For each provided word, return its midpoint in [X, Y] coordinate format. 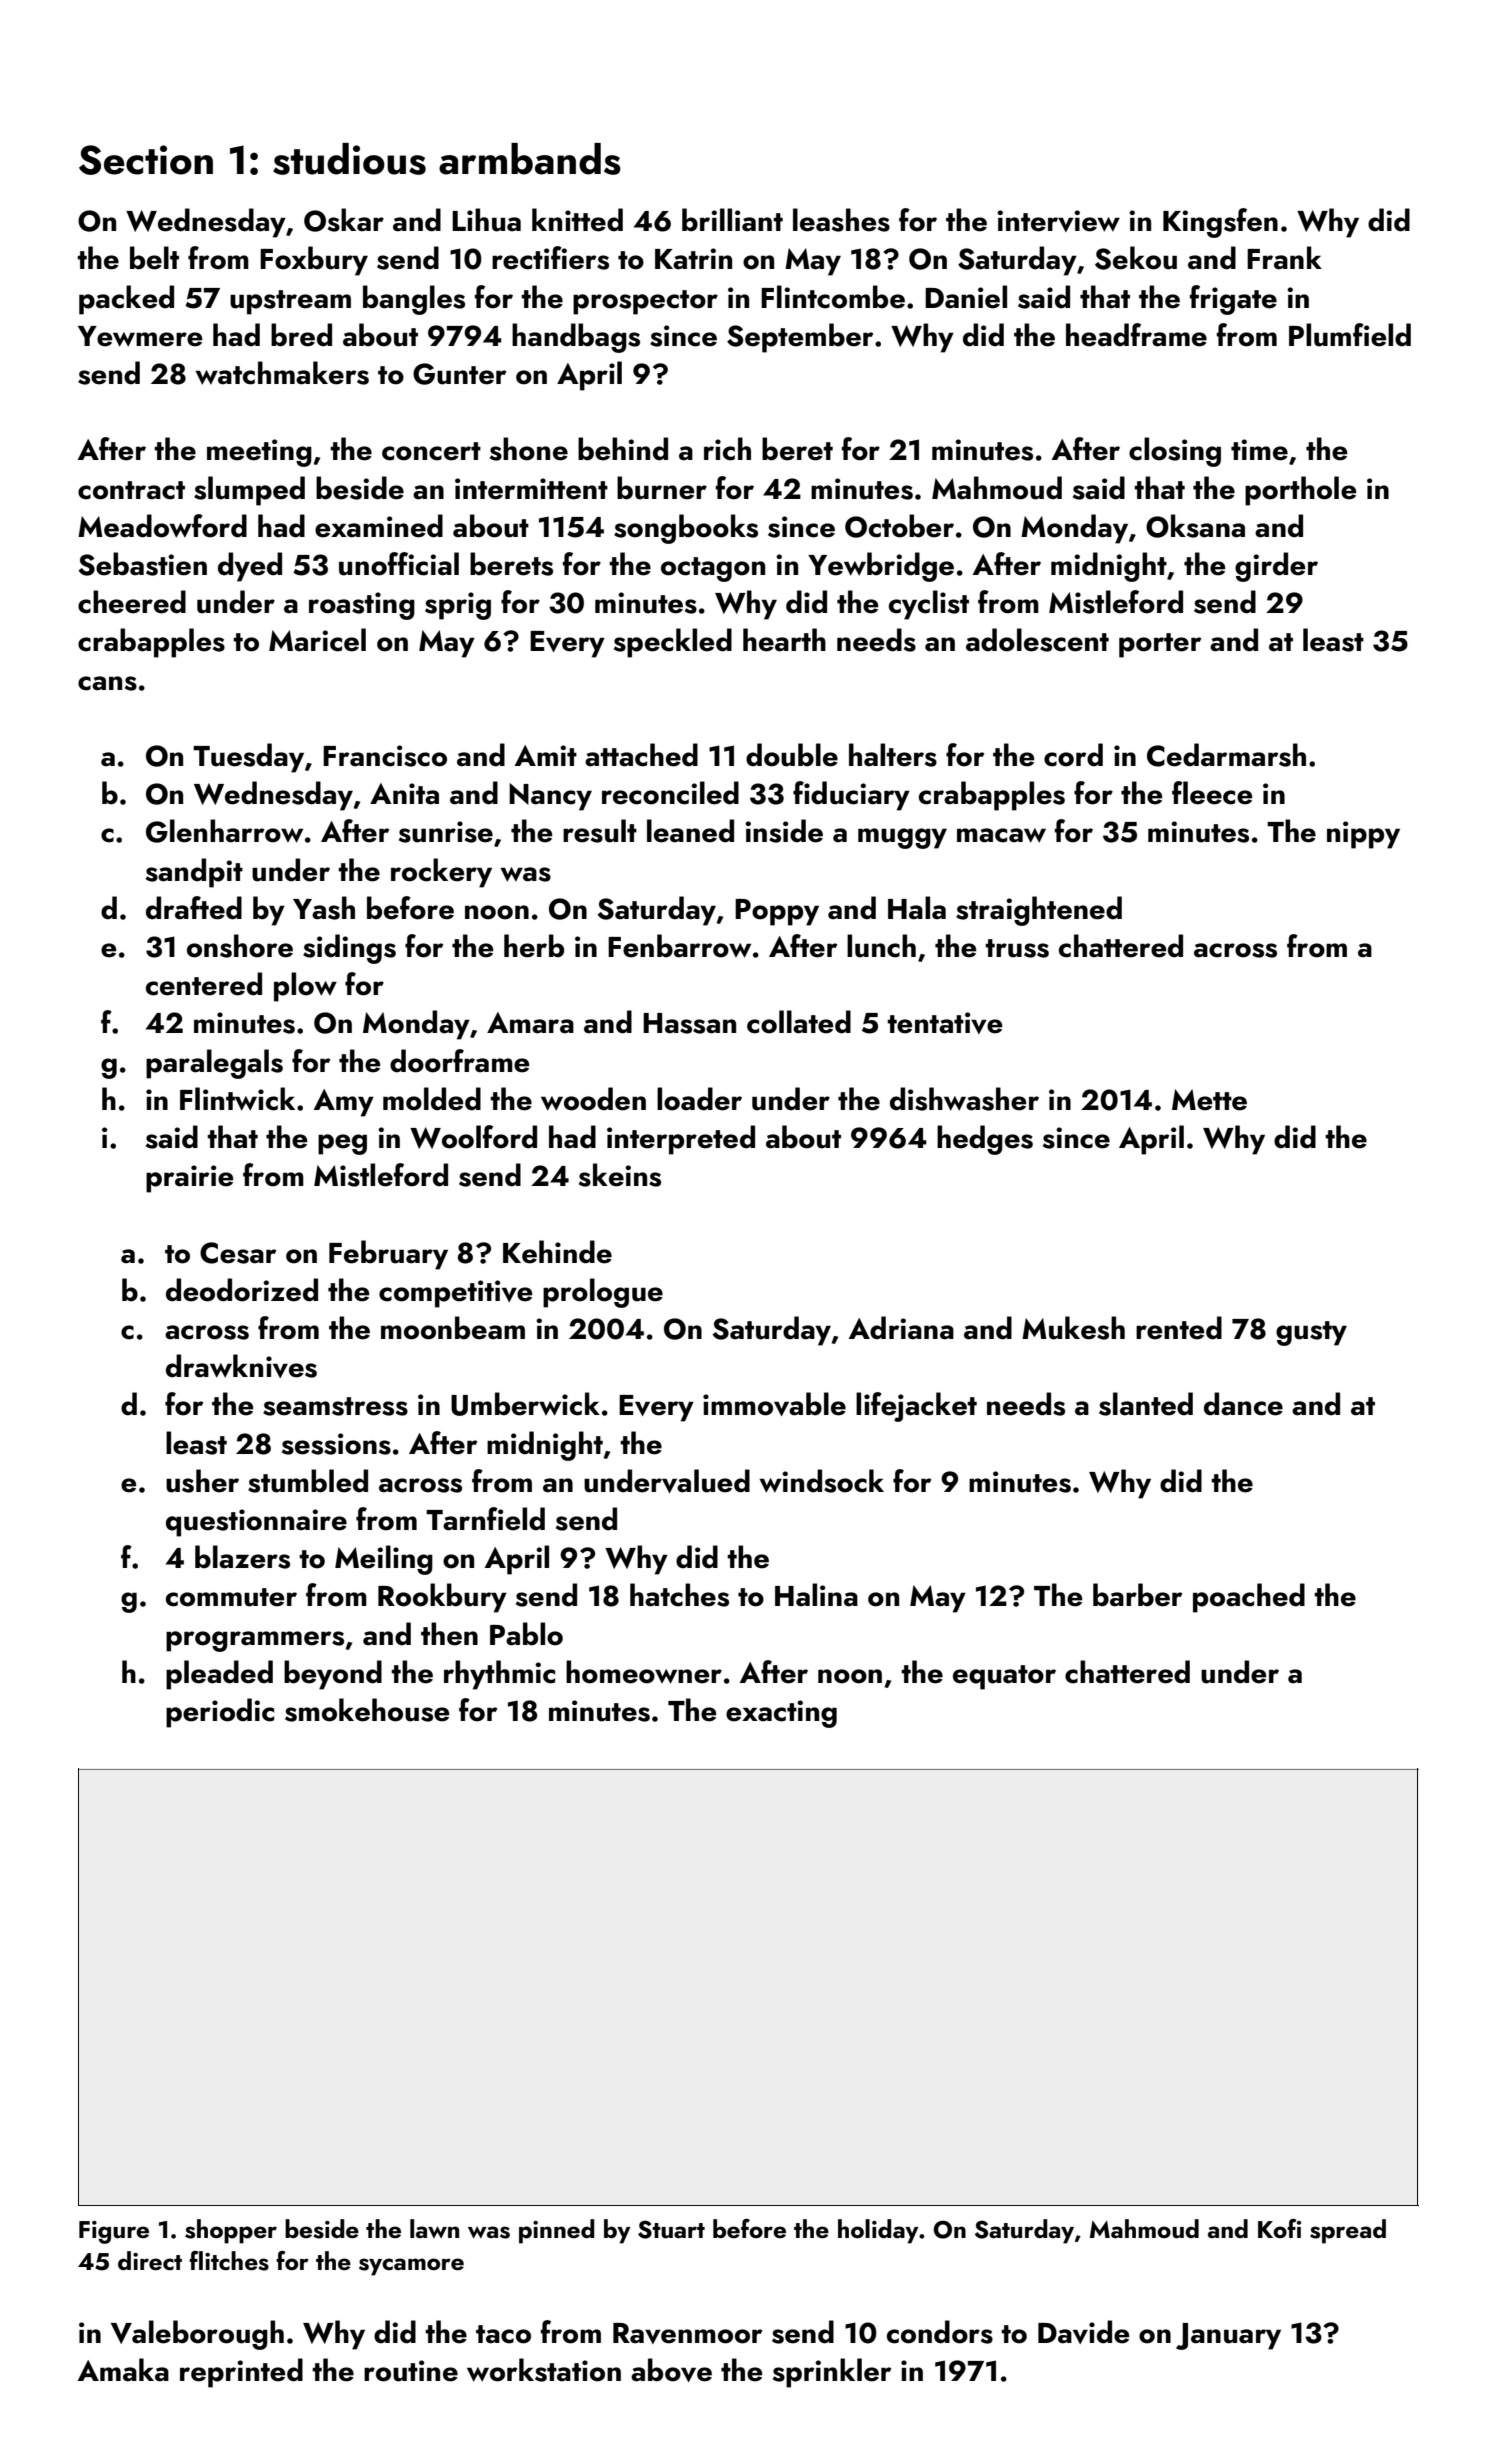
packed [126, 300]
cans [107, 683]
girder [1276, 567]
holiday [878, 2231]
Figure [114, 2232]
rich [727, 449]
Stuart [671, 2229]
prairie [189, 1179]
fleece [1212, 793]
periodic [220, 1713]
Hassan [689, 1023]
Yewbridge [881, 567]
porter [1160, 645]
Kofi [1279, 2228]
